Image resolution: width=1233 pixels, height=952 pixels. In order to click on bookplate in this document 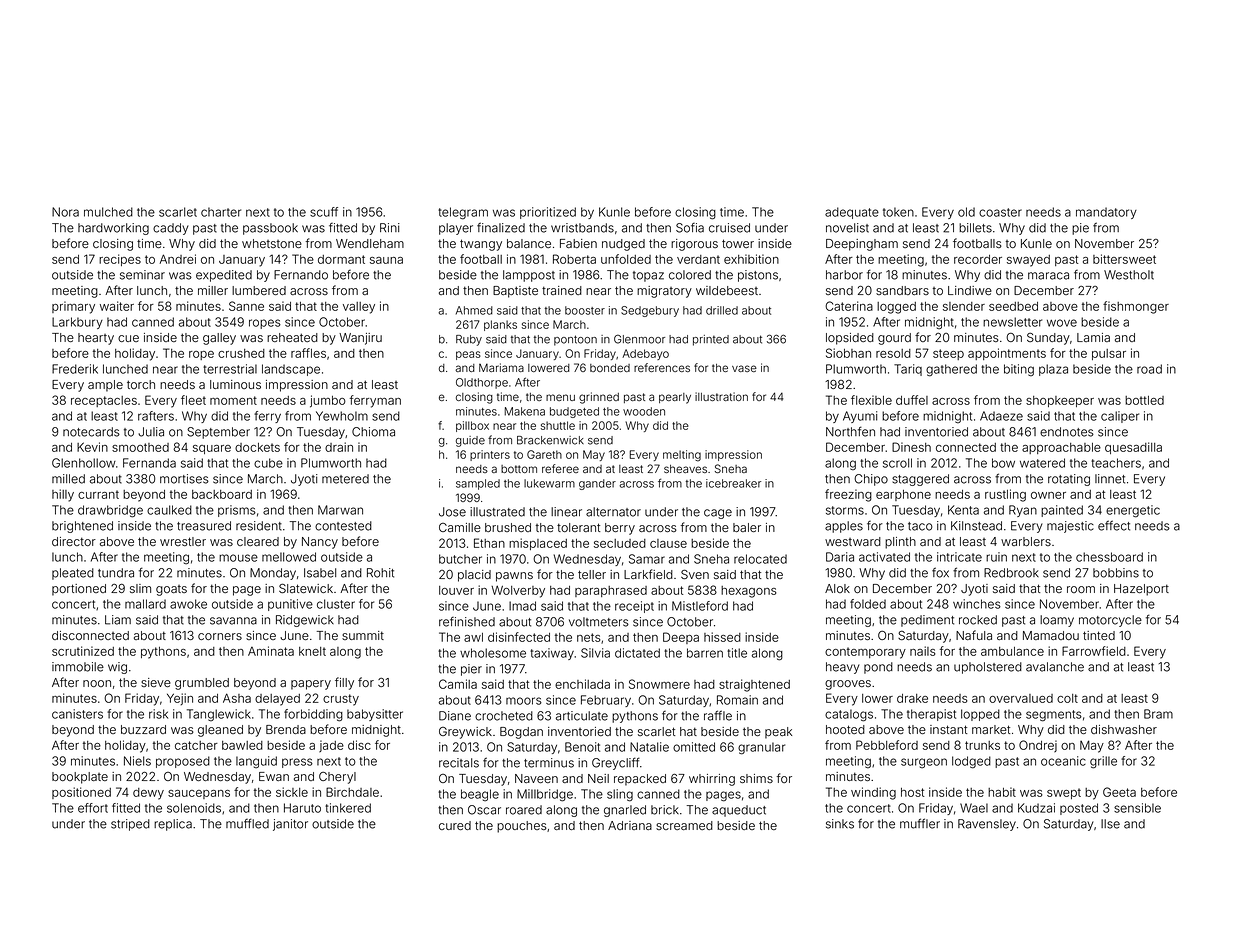, I will do `click(80, 778)`.
